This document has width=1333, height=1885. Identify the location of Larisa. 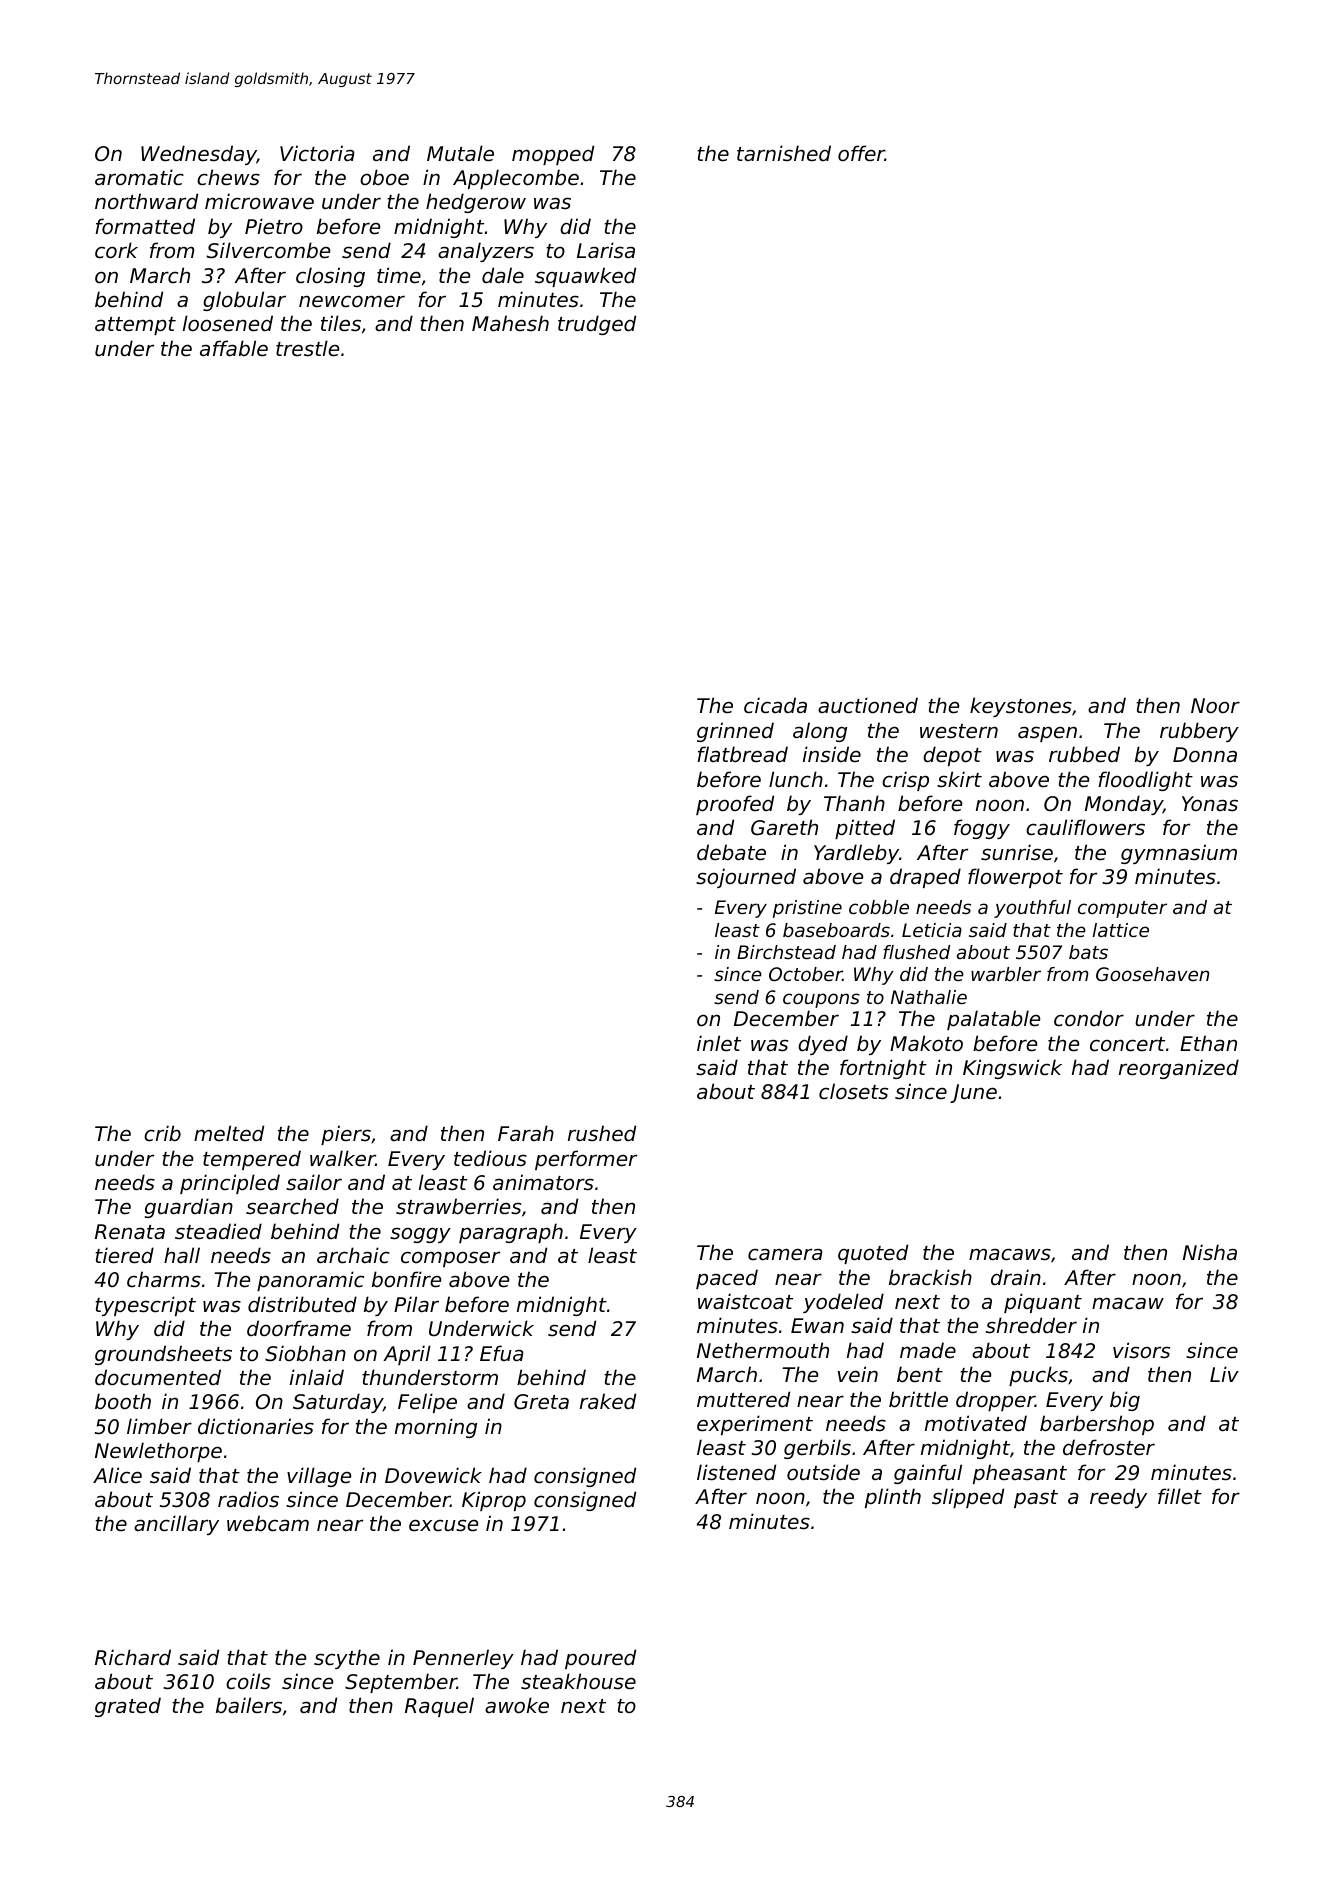
(606, 250).
